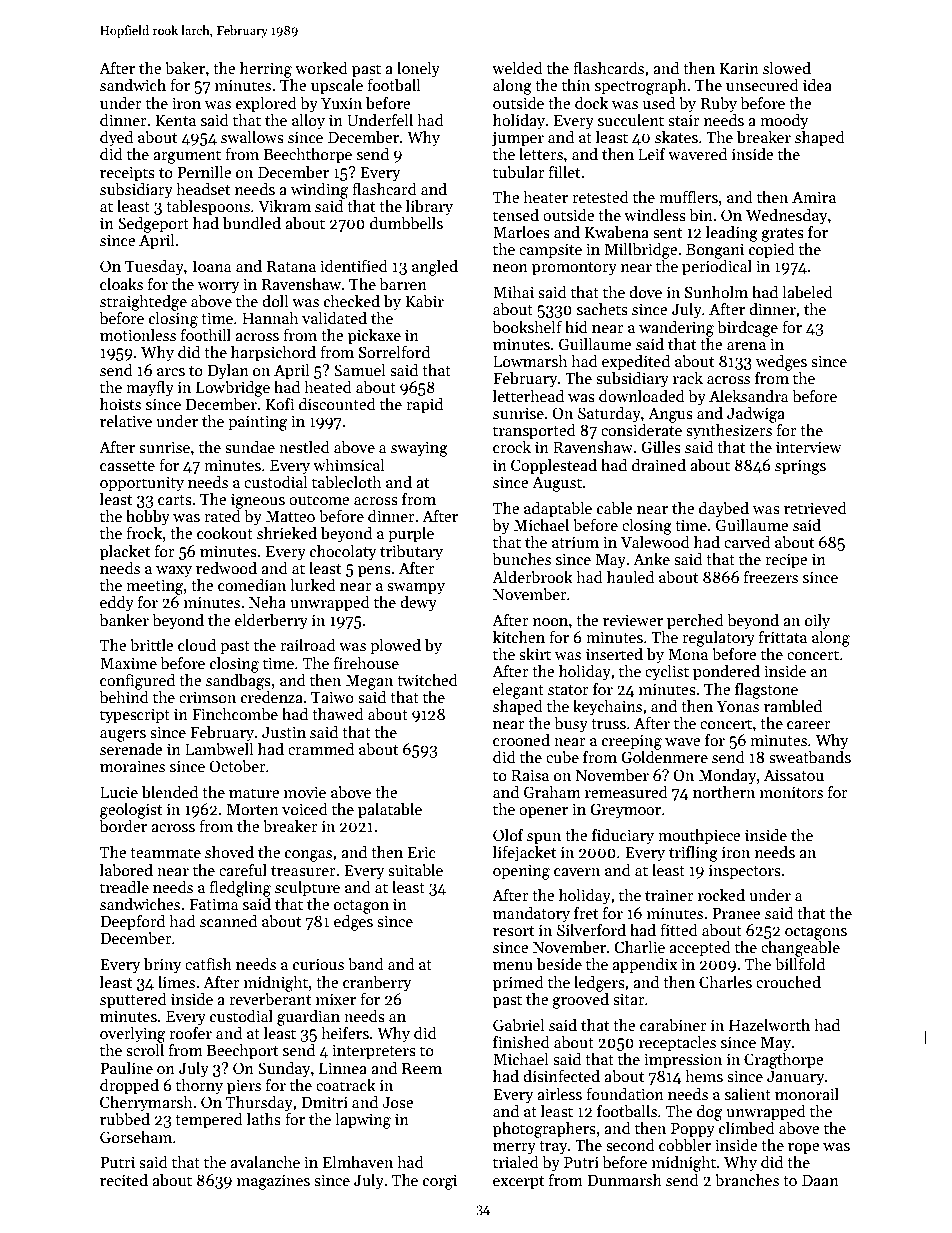 This page has width=952, height=1233. I want to click on Karin, so click(739, 68).
